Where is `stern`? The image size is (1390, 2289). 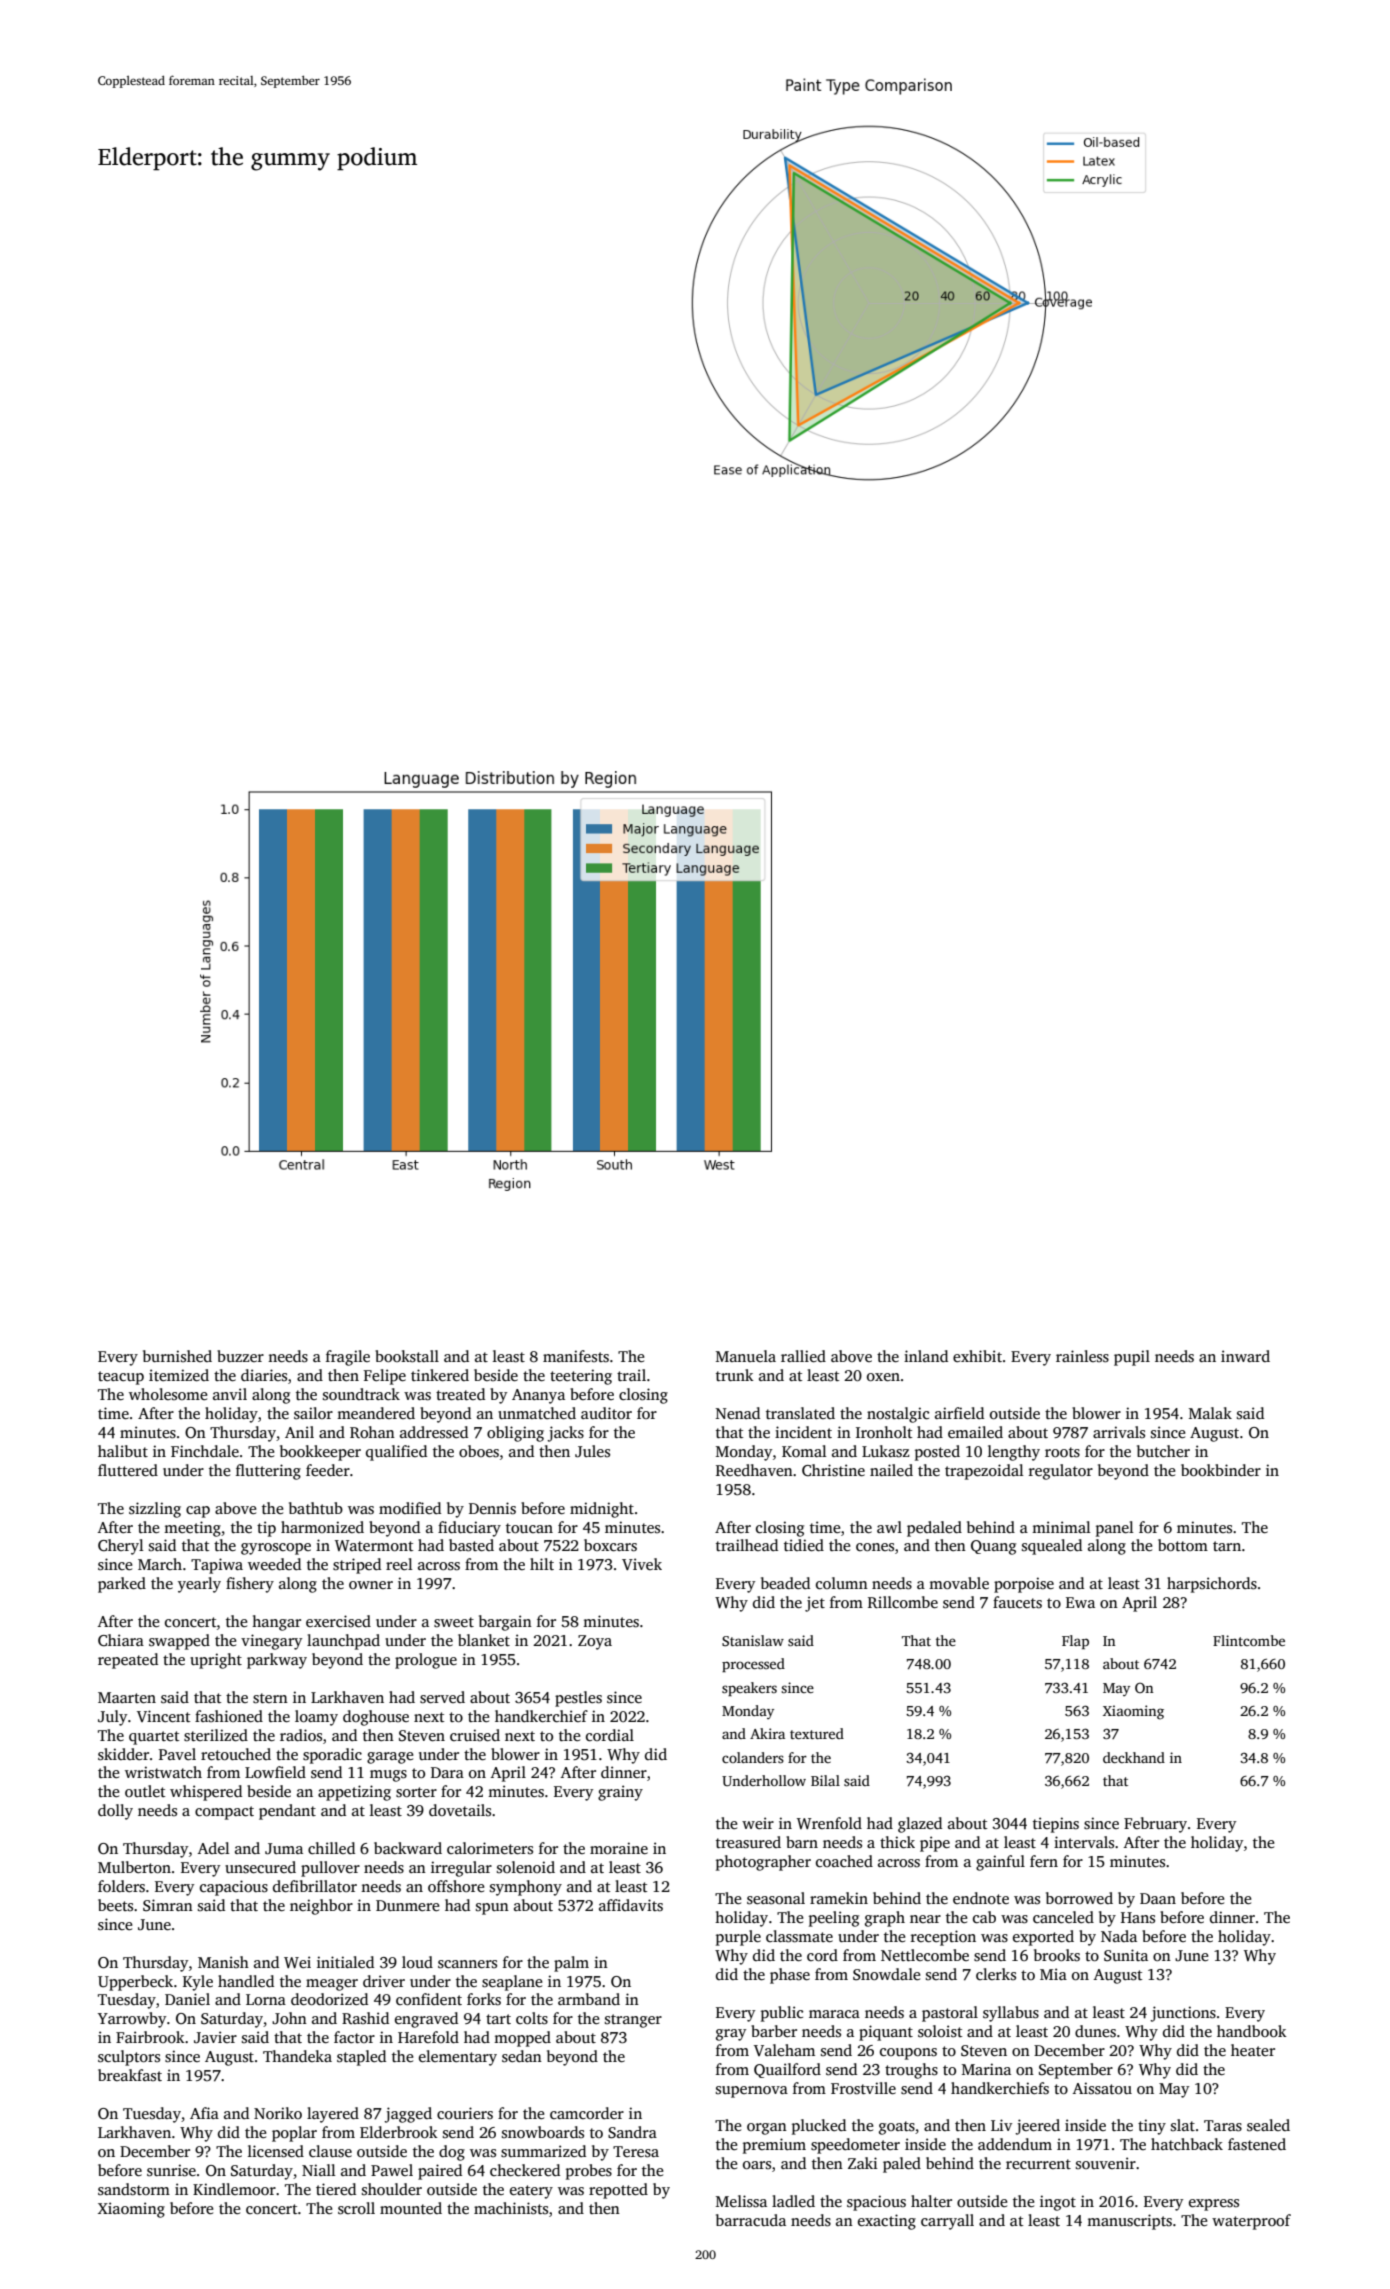
stern is located at coordinates (270, 1698).
